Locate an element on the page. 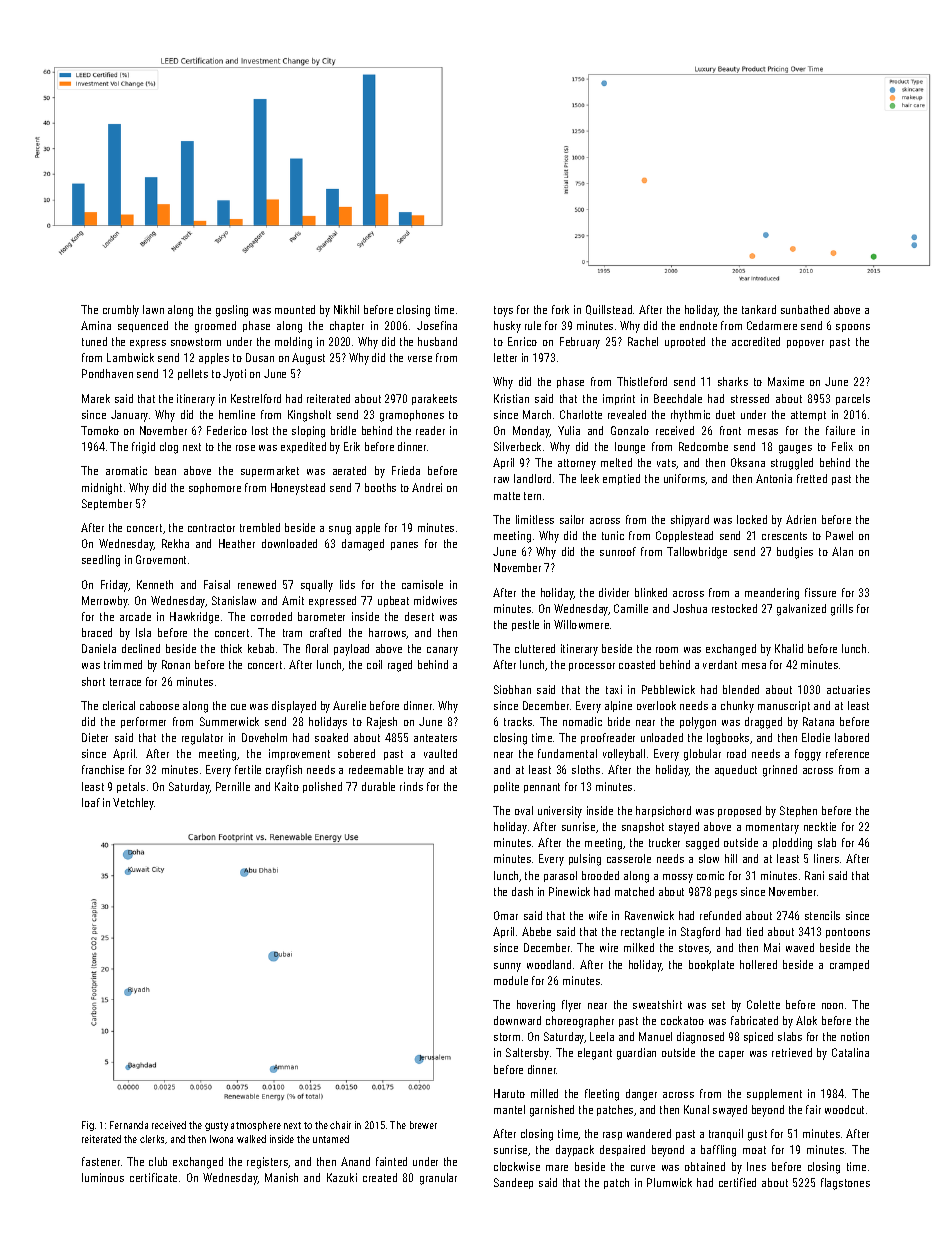  milled is located at coordinates (544, 1093).
